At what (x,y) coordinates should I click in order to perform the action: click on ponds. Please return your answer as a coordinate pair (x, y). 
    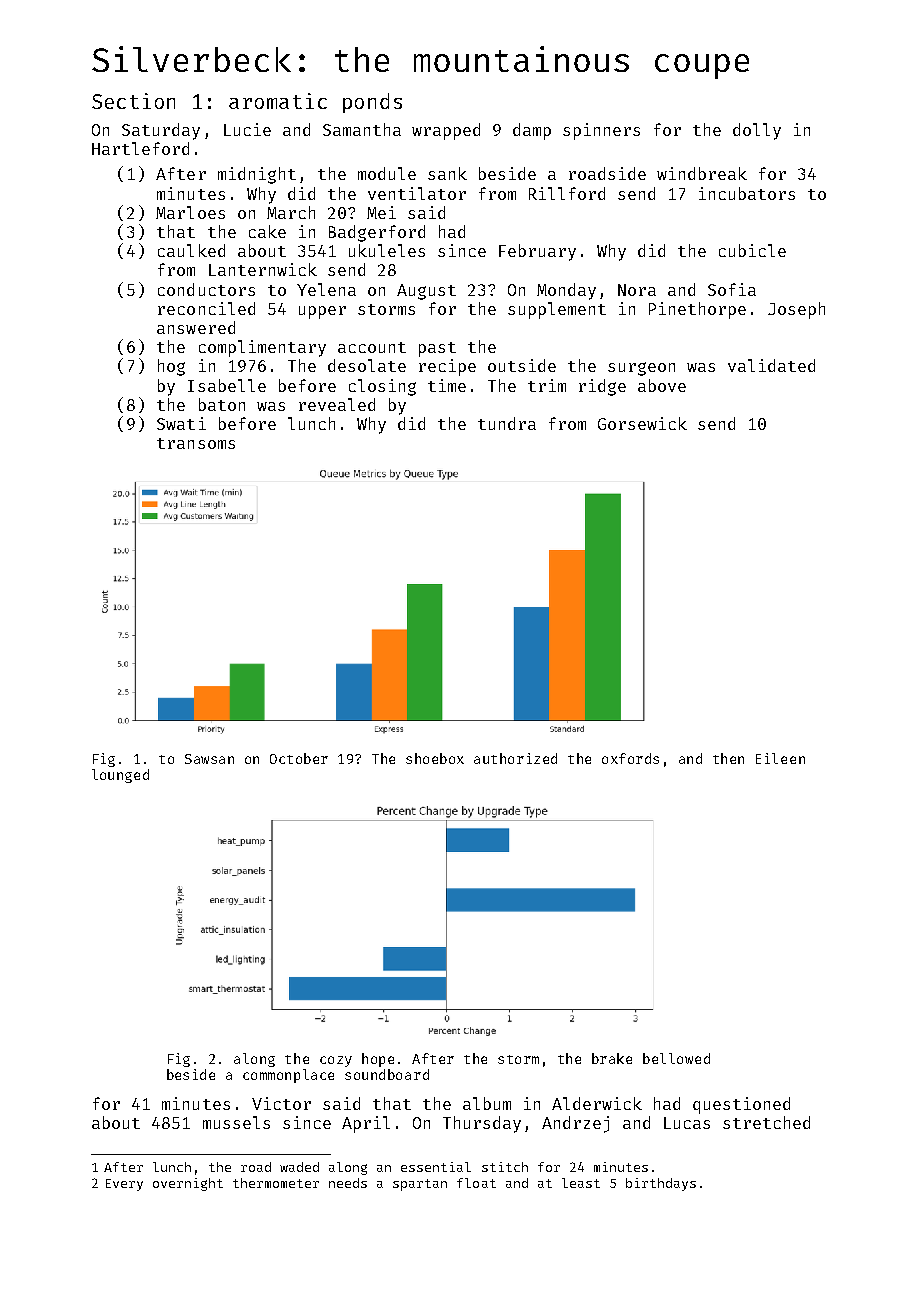
    Looking at the image, I should click on (372, 103).
